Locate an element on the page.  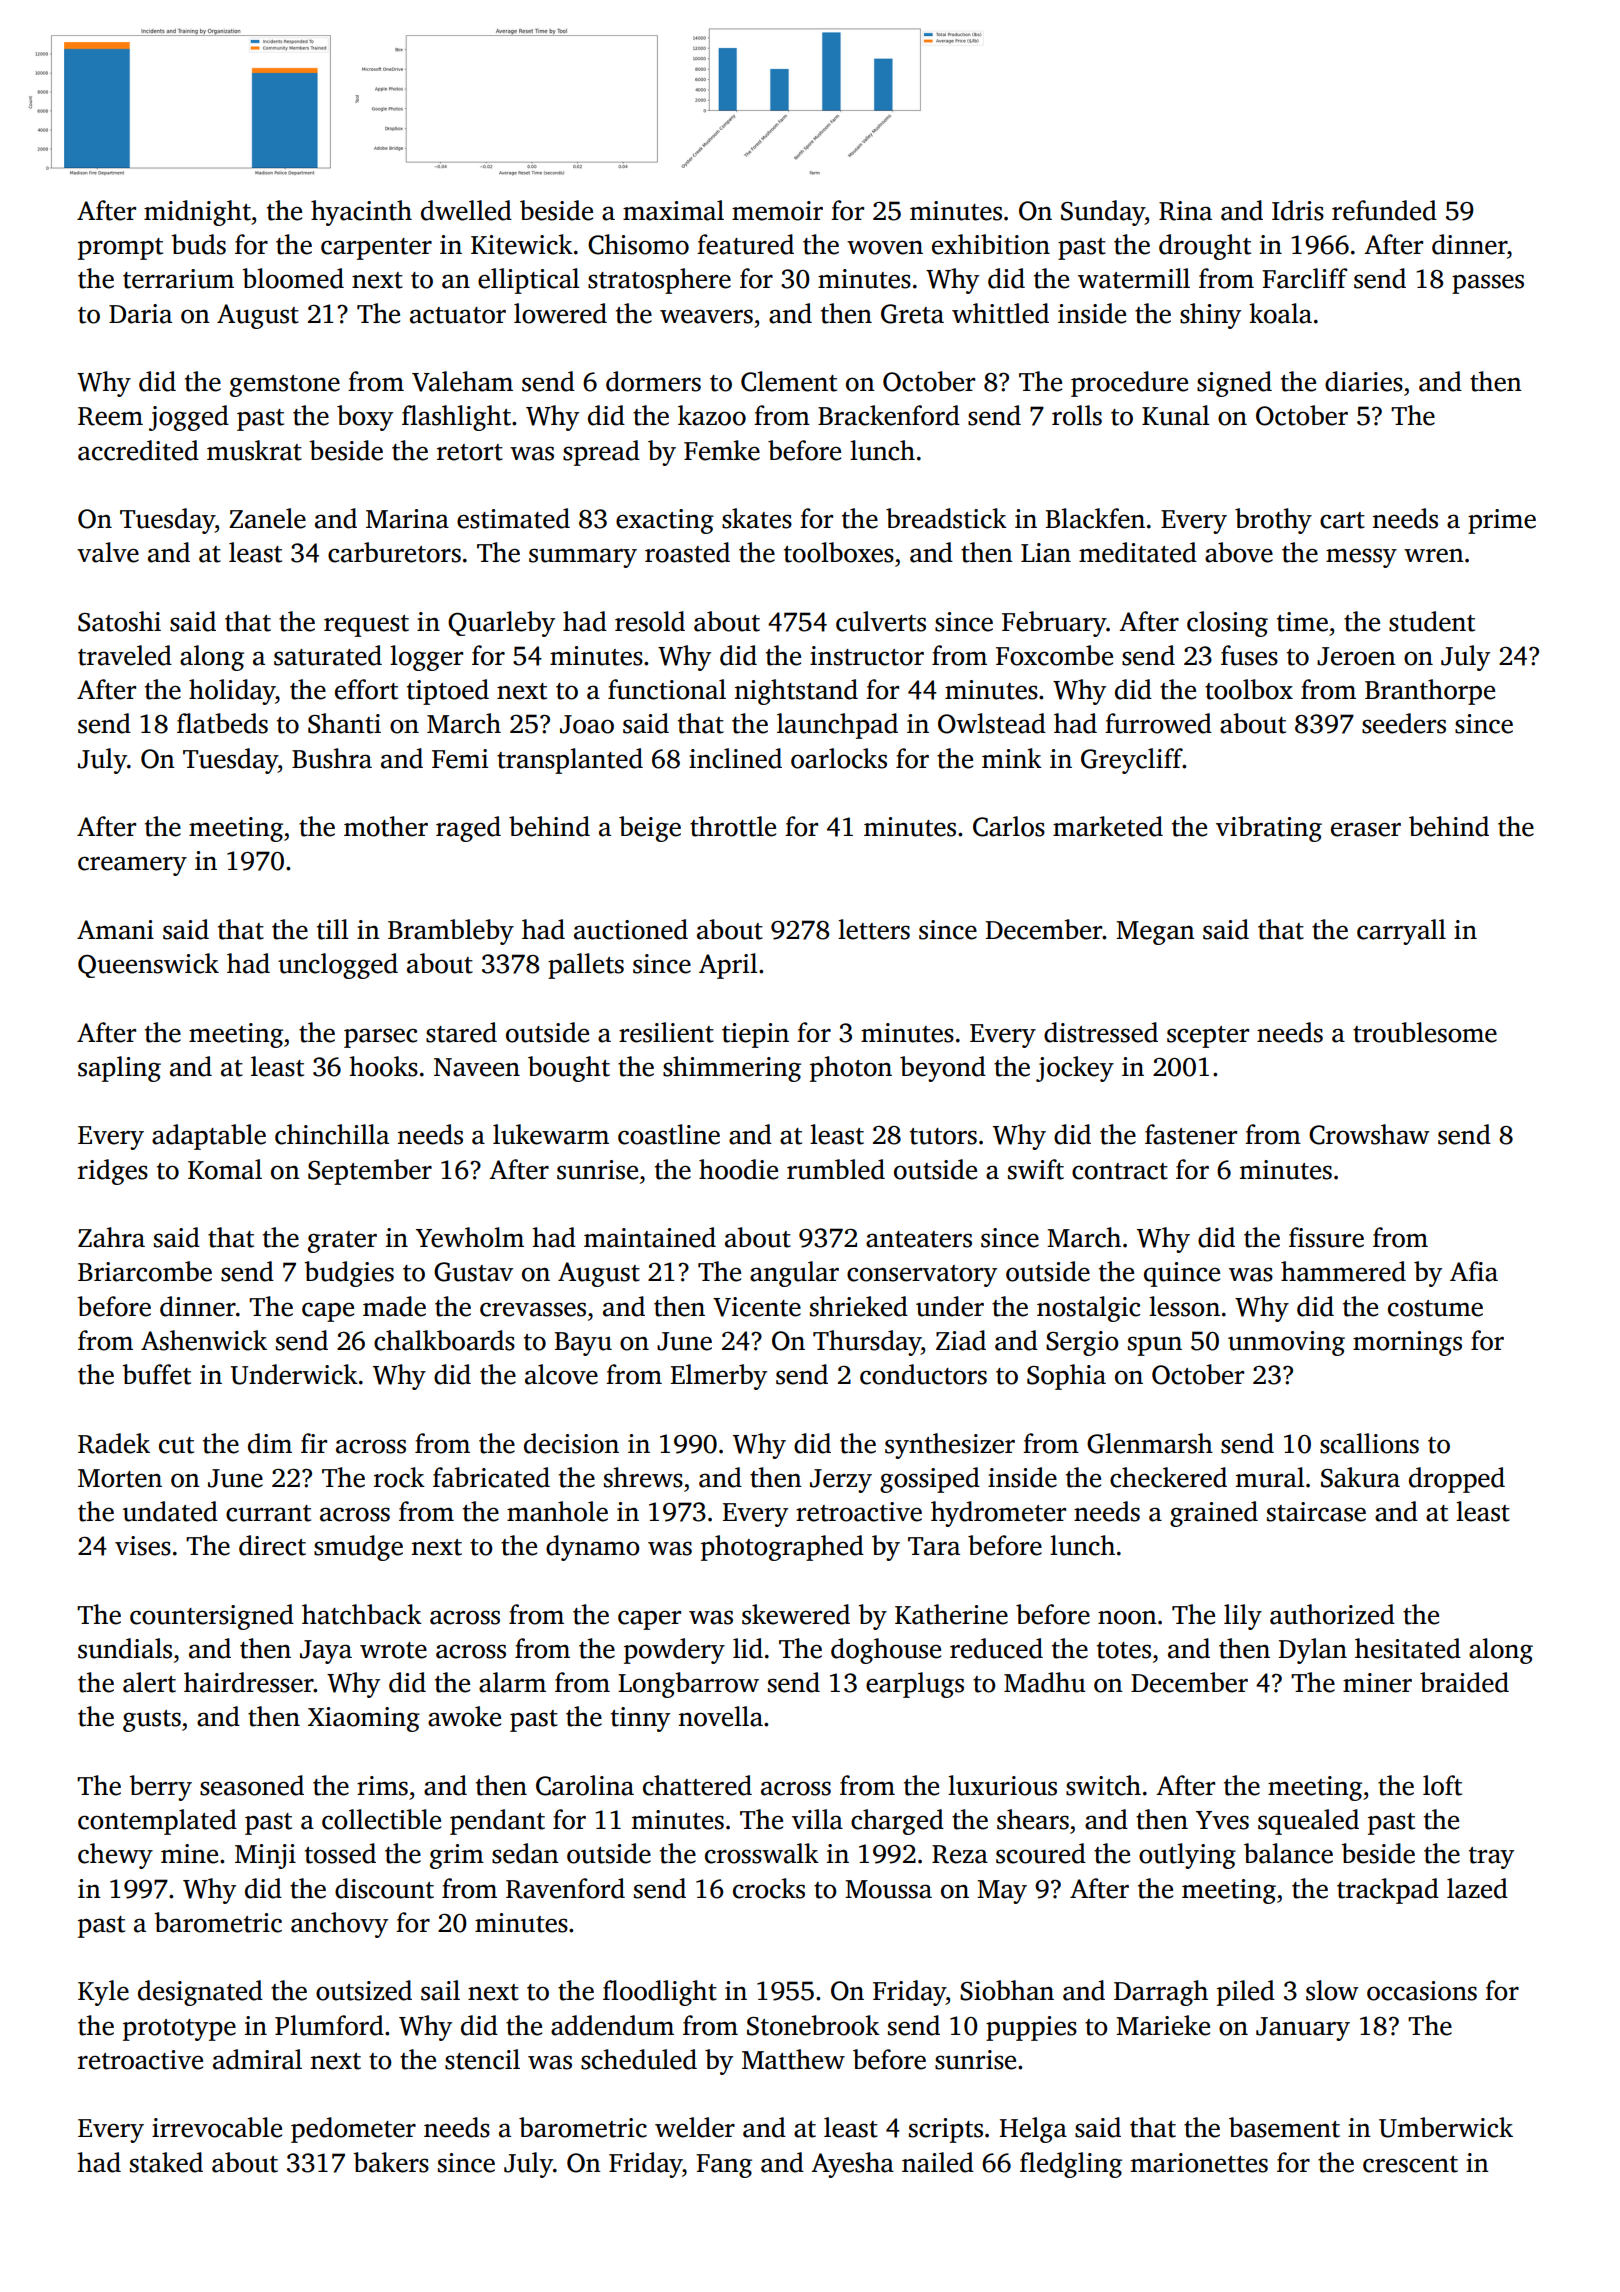
crescent is located at coordinates (1410, 2164).
